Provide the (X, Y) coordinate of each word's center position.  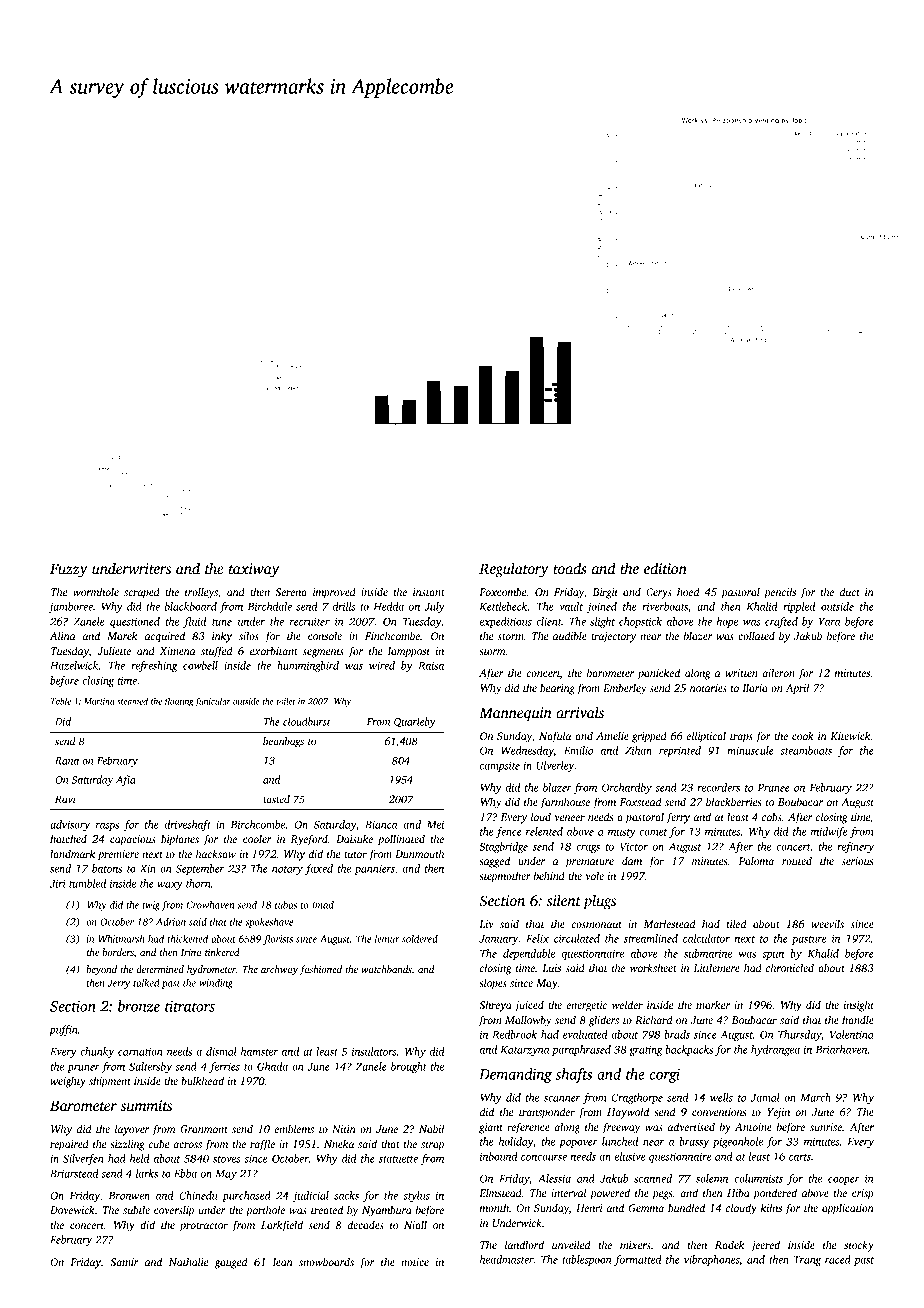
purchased (246, 1196)
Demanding (515, 1075)
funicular (213, 702)
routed (797, 860)
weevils (827, 923)
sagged (494, 862)
